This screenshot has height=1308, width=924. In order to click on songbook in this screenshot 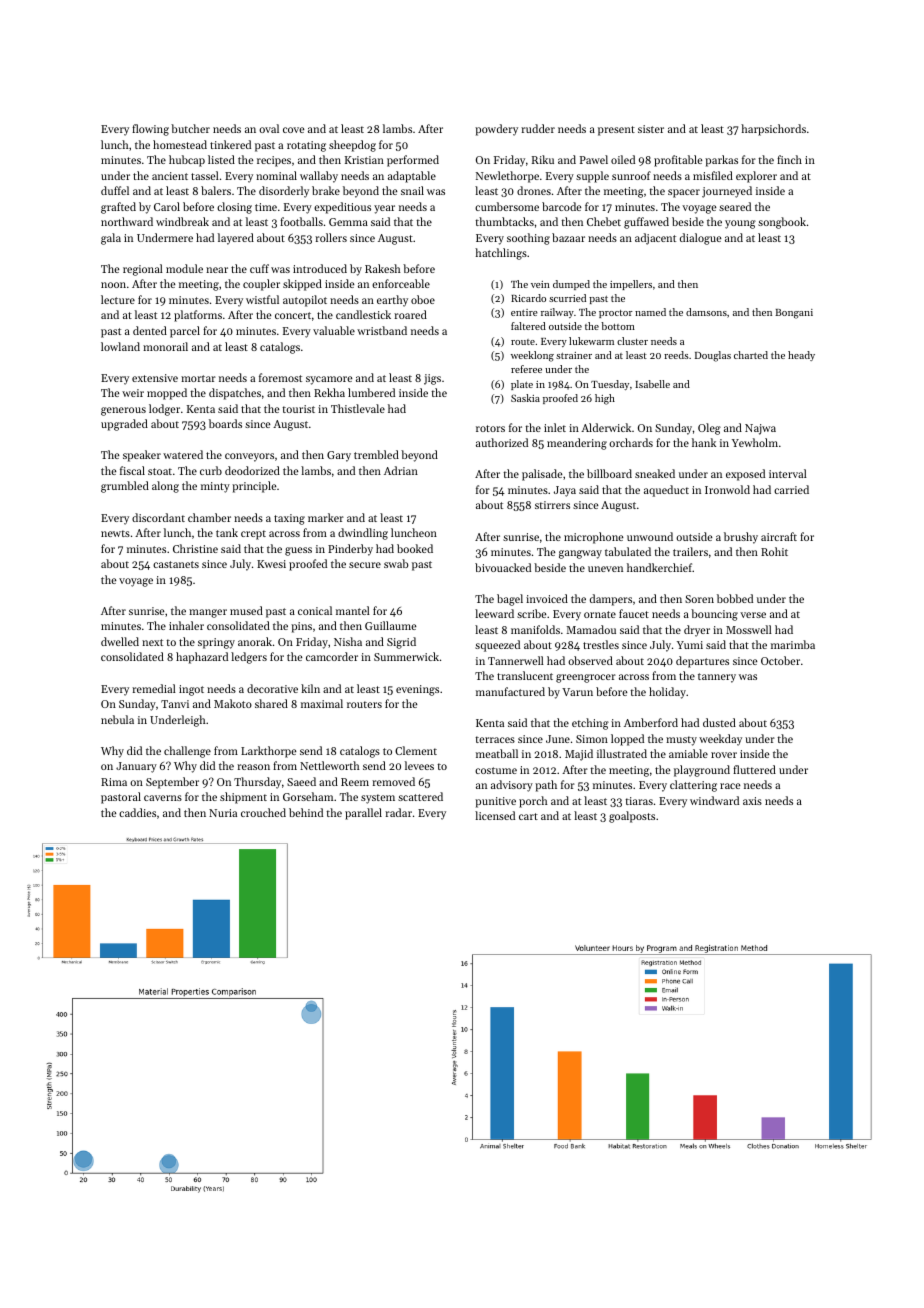, I will do `click(782, 223)`.
